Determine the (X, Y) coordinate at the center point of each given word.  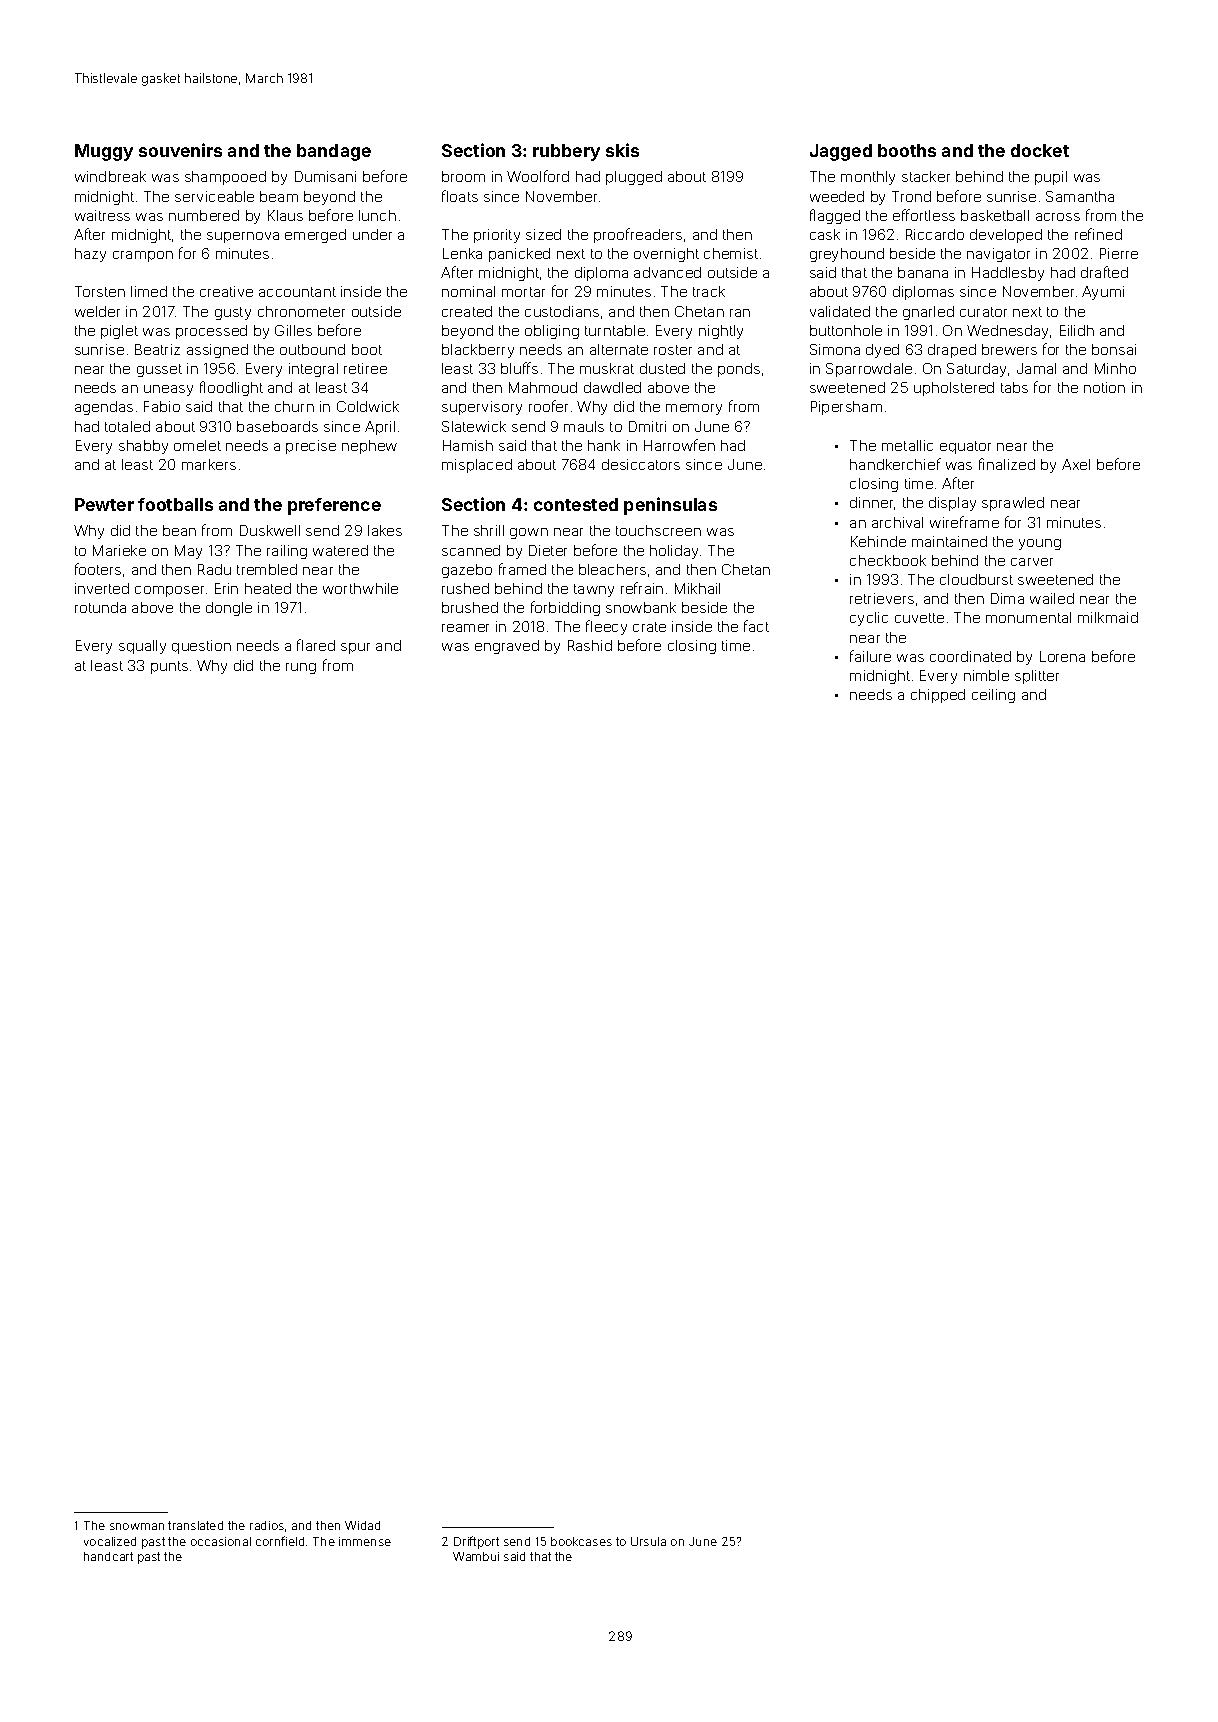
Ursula (648, 1541)
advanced (667, 272)
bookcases (581, 1541)
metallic (907, 445)
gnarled (928, 313)
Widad (362, 1525)
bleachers (612, 569)
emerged (315, 236)
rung (301, 668)
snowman (137, 1526)
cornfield (280, 1541)
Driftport (476, 1542)
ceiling (993, 696)
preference (334, 506)
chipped (938, 696)
